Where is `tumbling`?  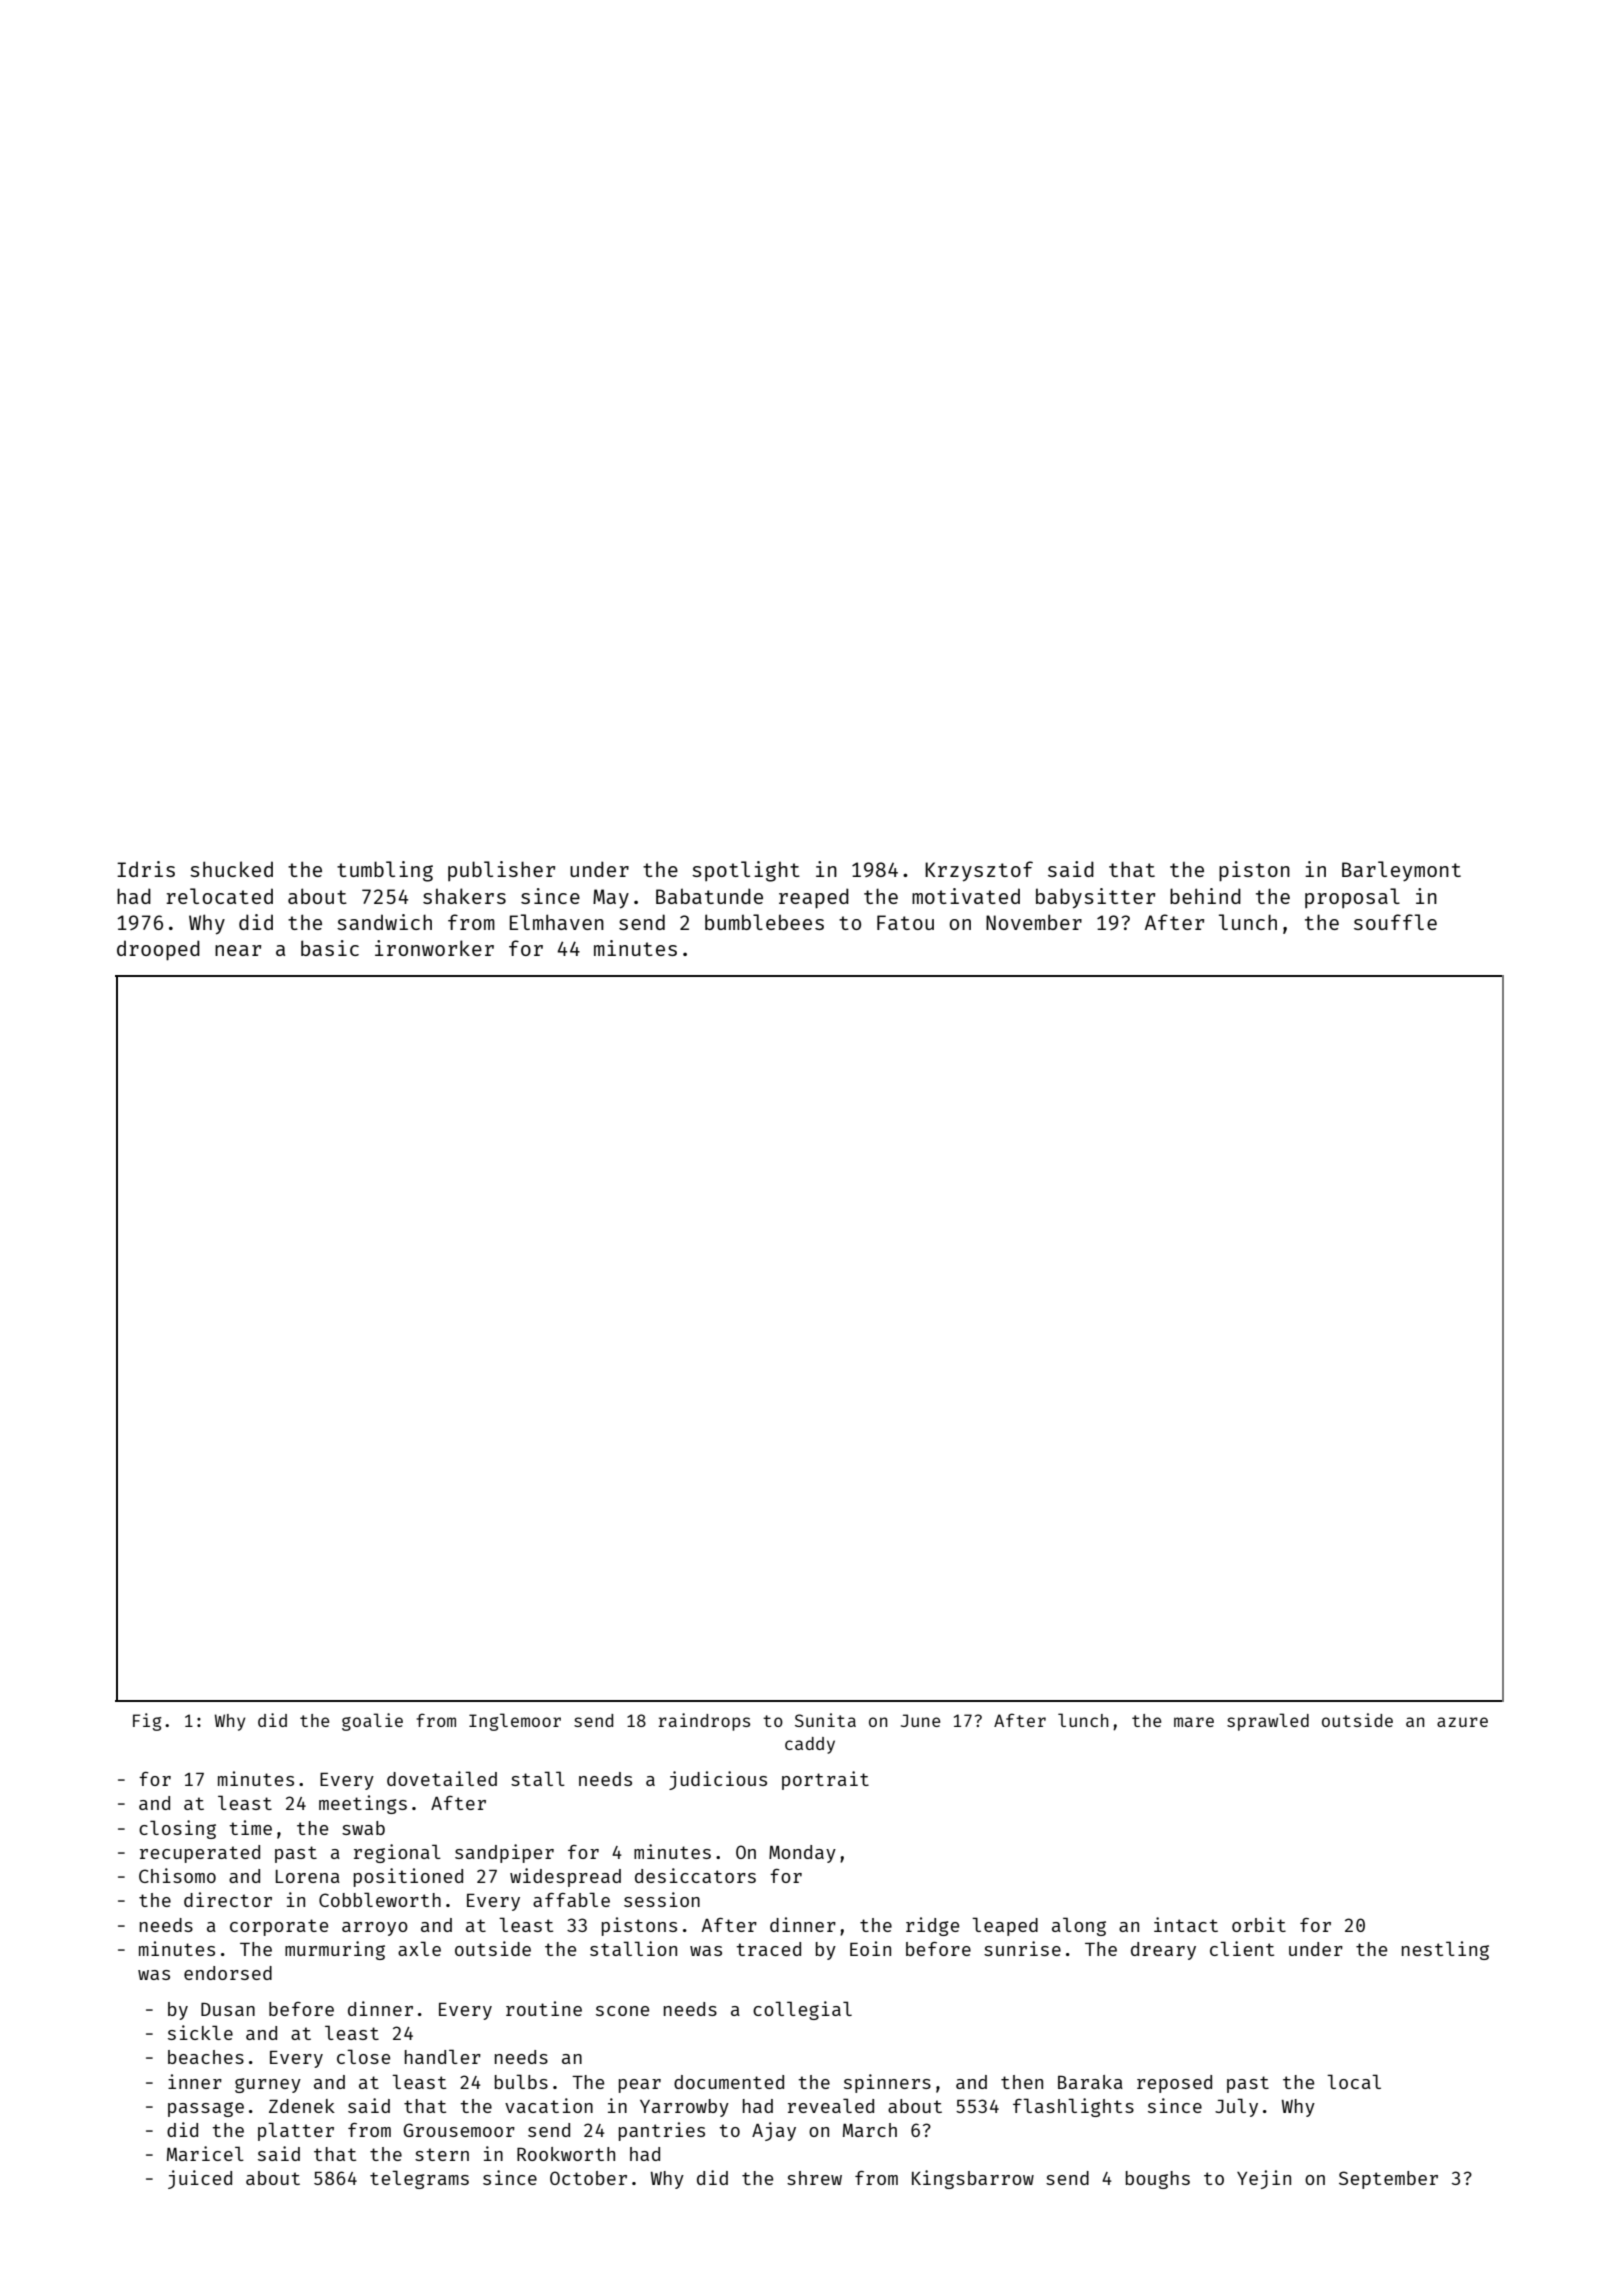
tumbling is located at coordinates (385, 871).
